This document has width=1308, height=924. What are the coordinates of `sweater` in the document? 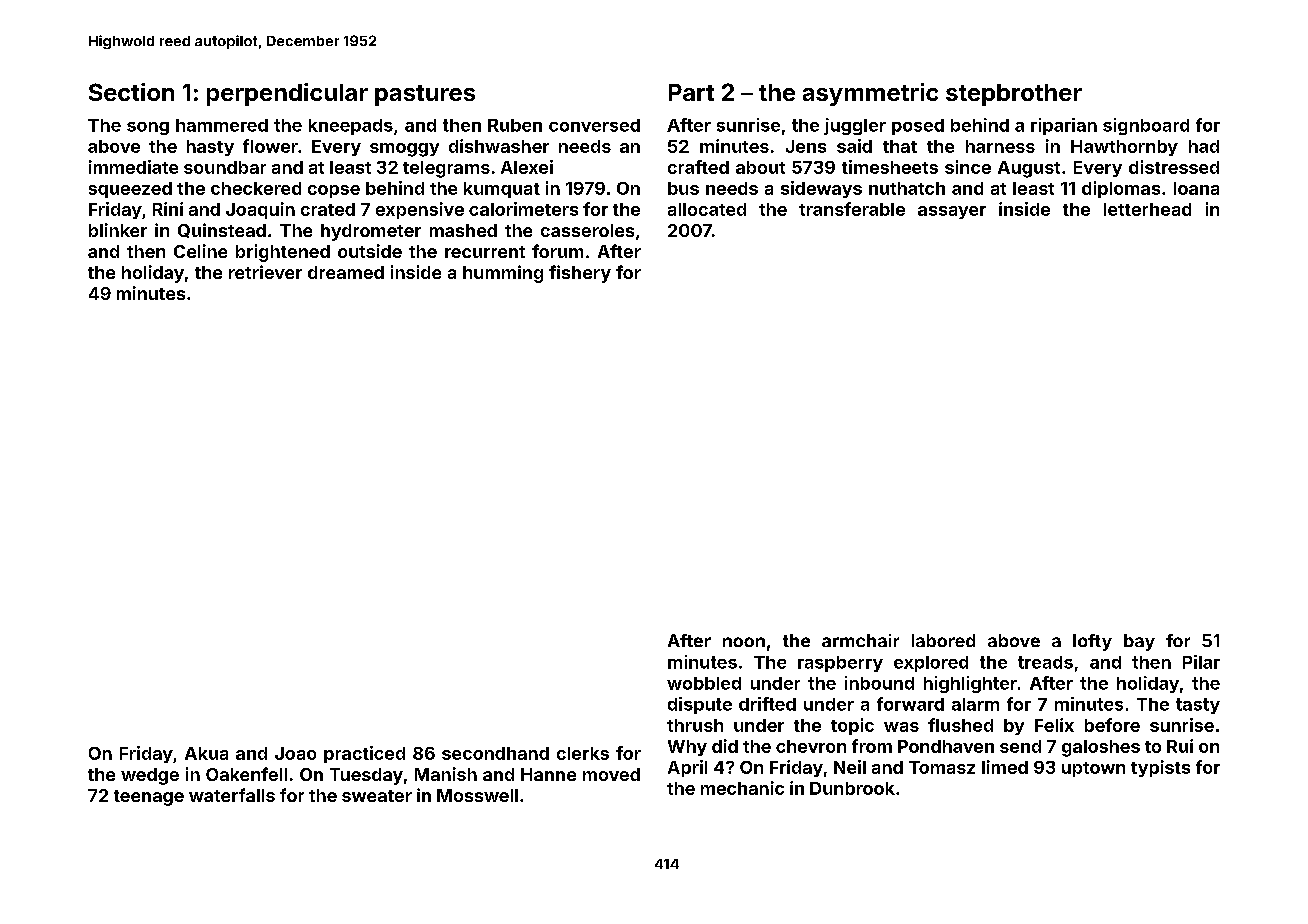 It's located at (377, 796).
